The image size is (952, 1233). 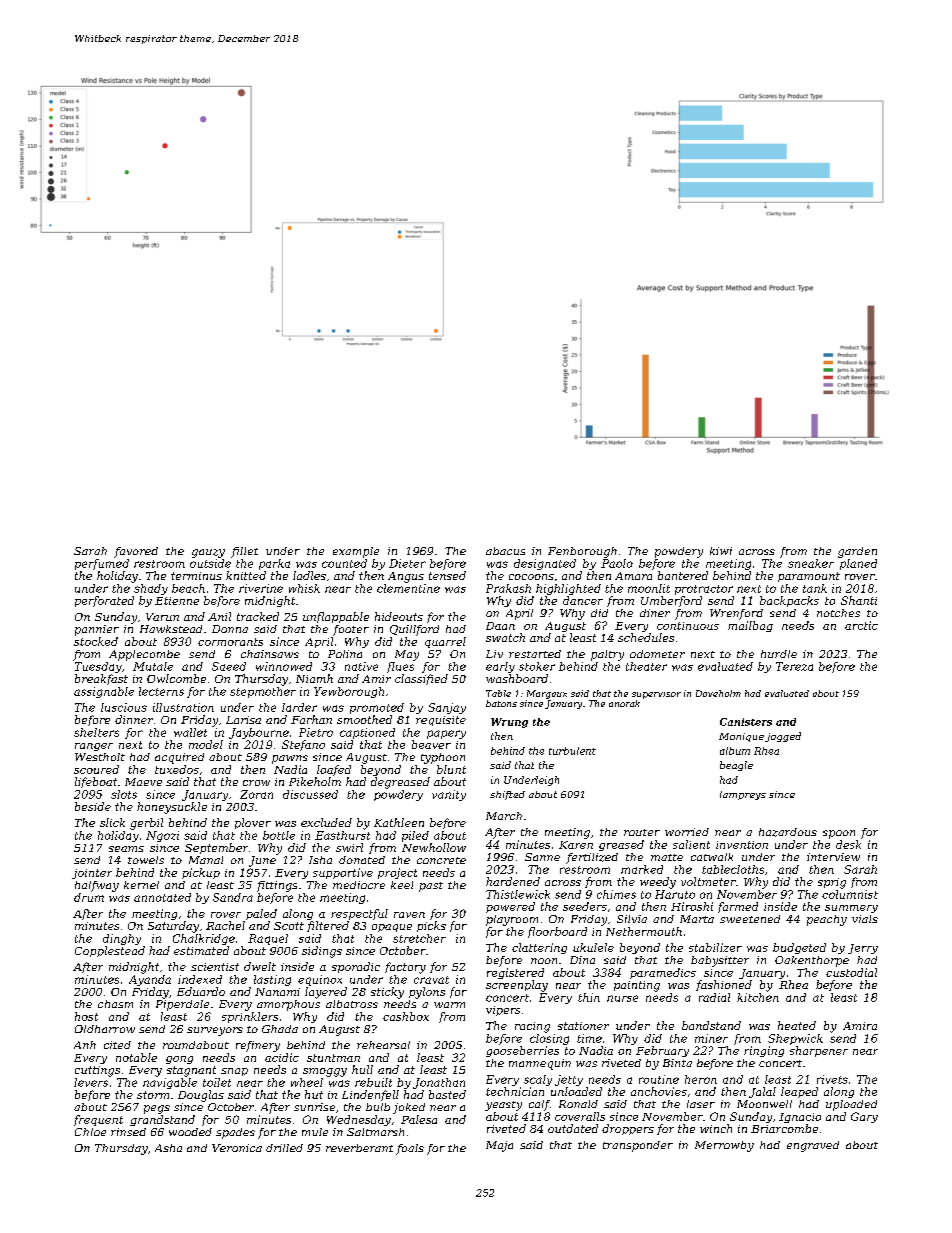 What do you see at coordinates (201, 950) in the document?
I see `estimated` at bounding box center [201, 950].
